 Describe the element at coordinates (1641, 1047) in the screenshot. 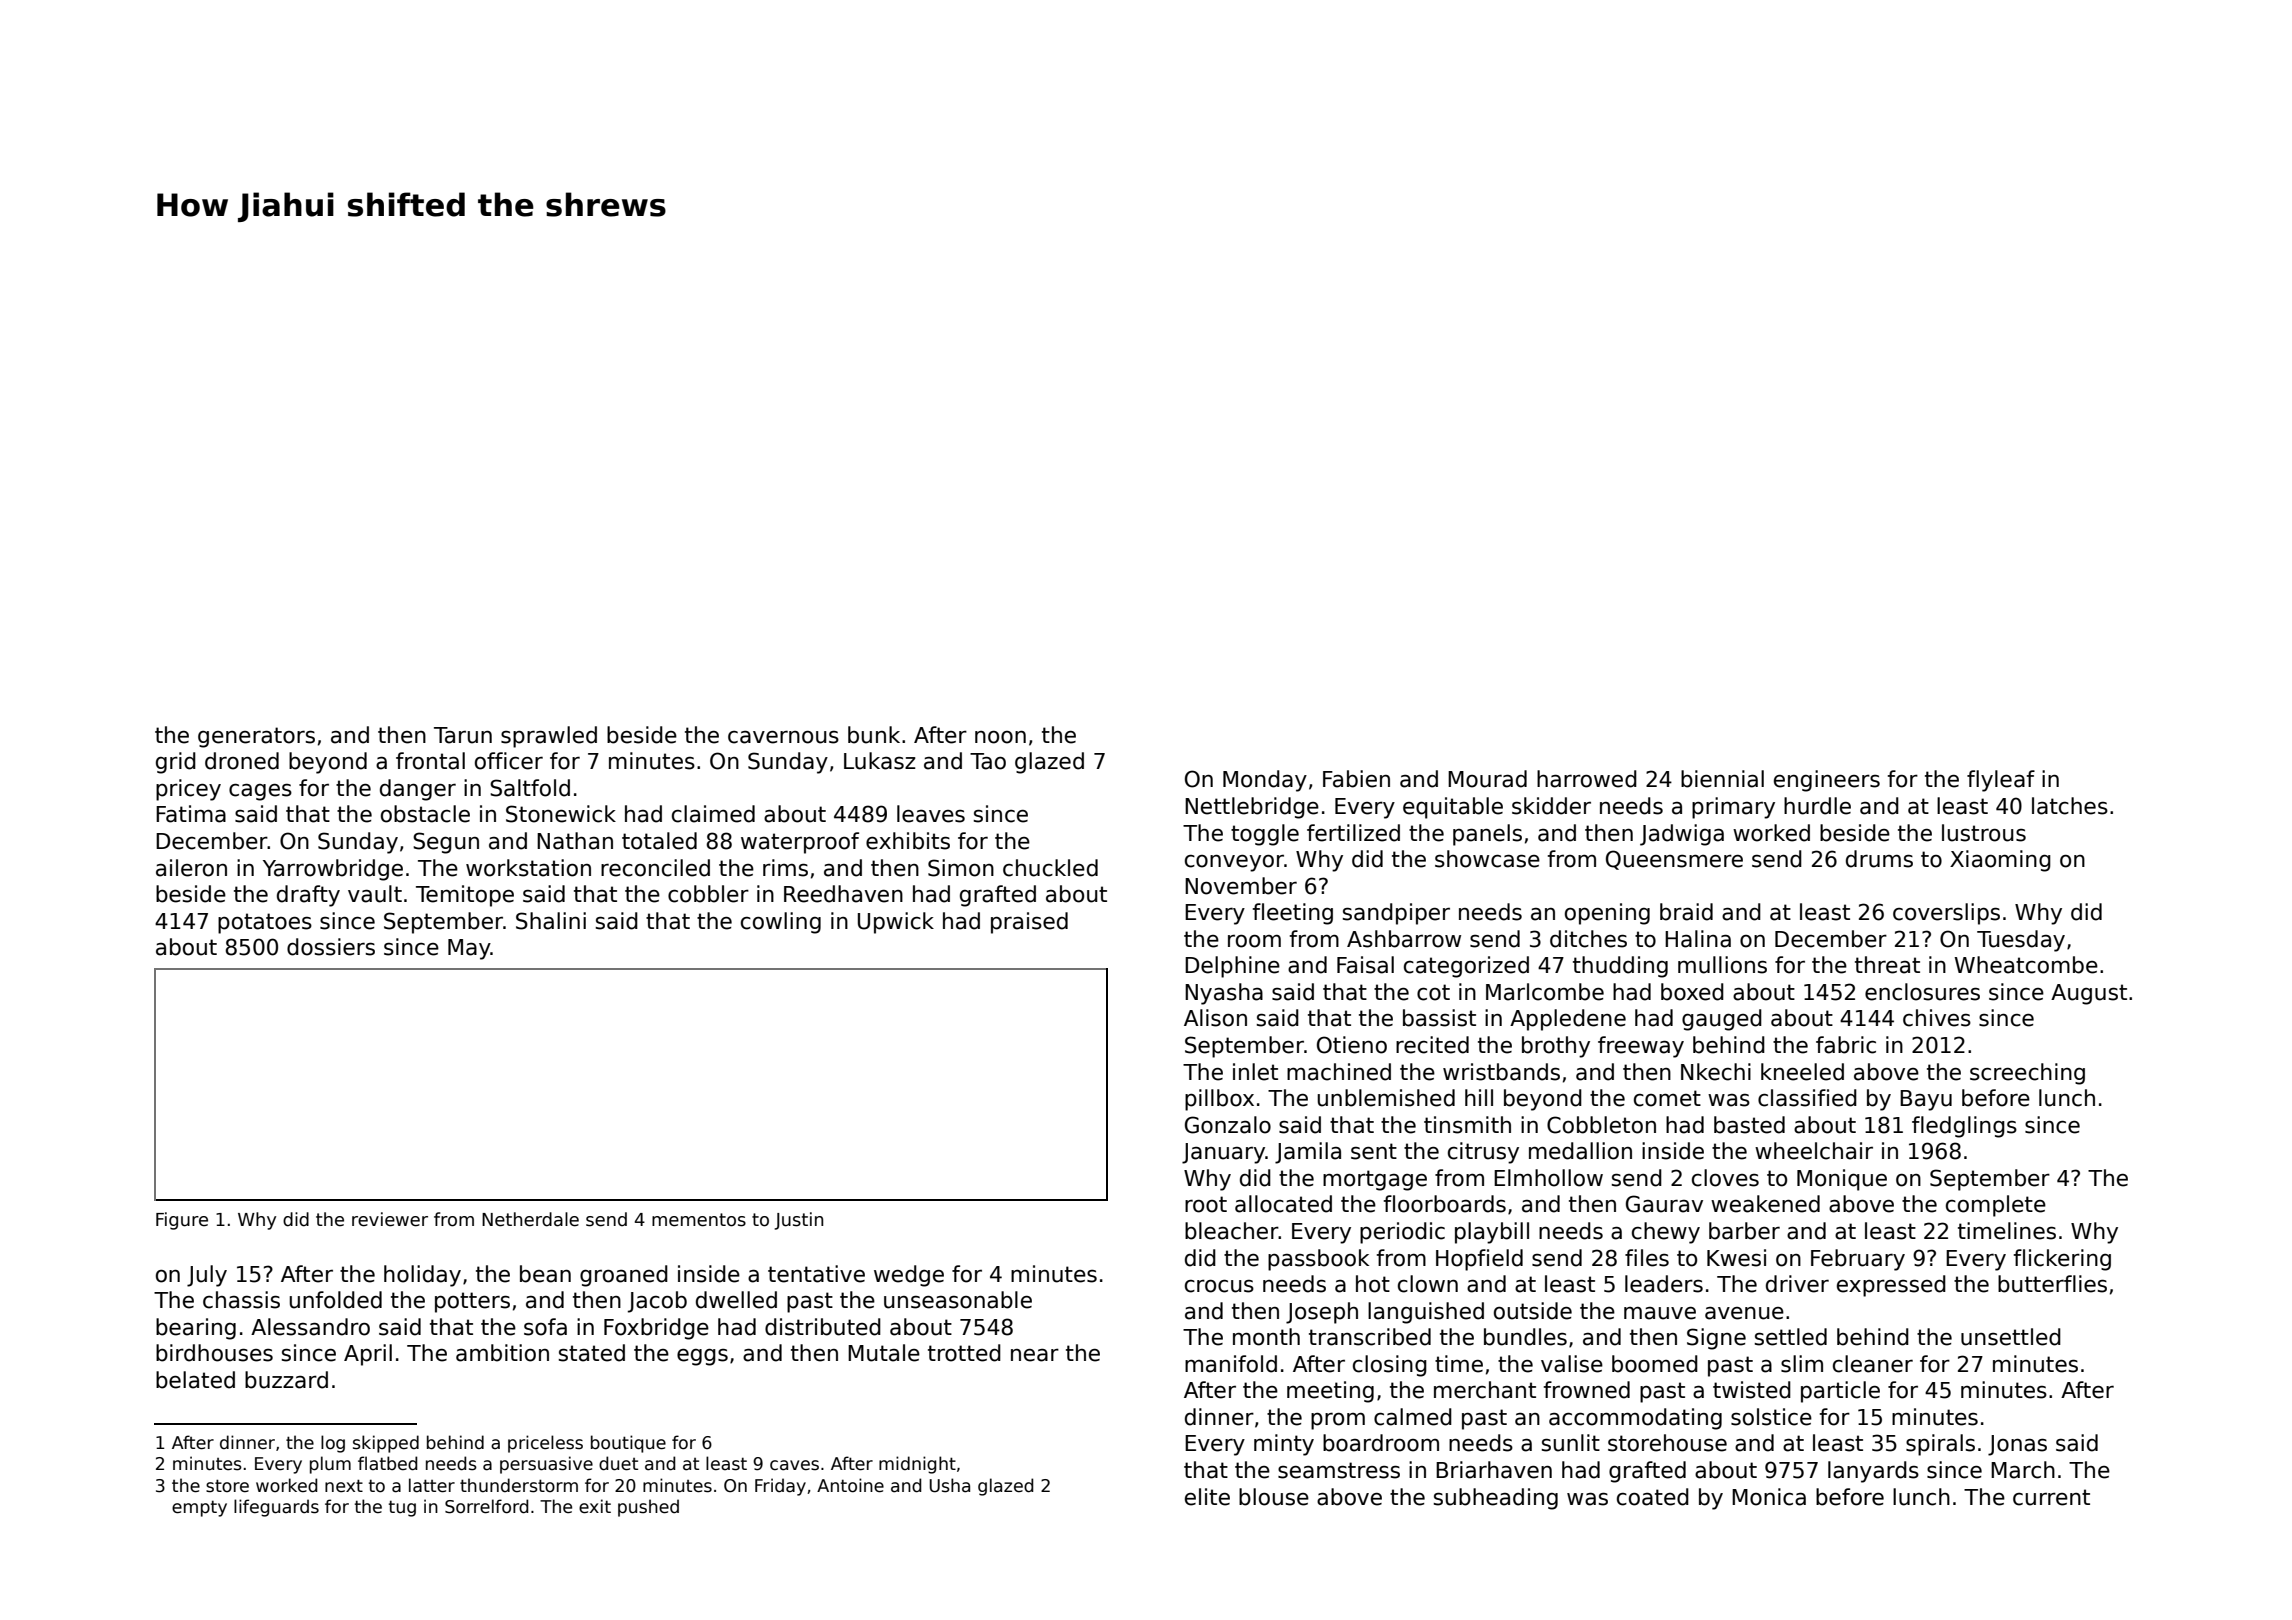

I see `freeway` at that location.
